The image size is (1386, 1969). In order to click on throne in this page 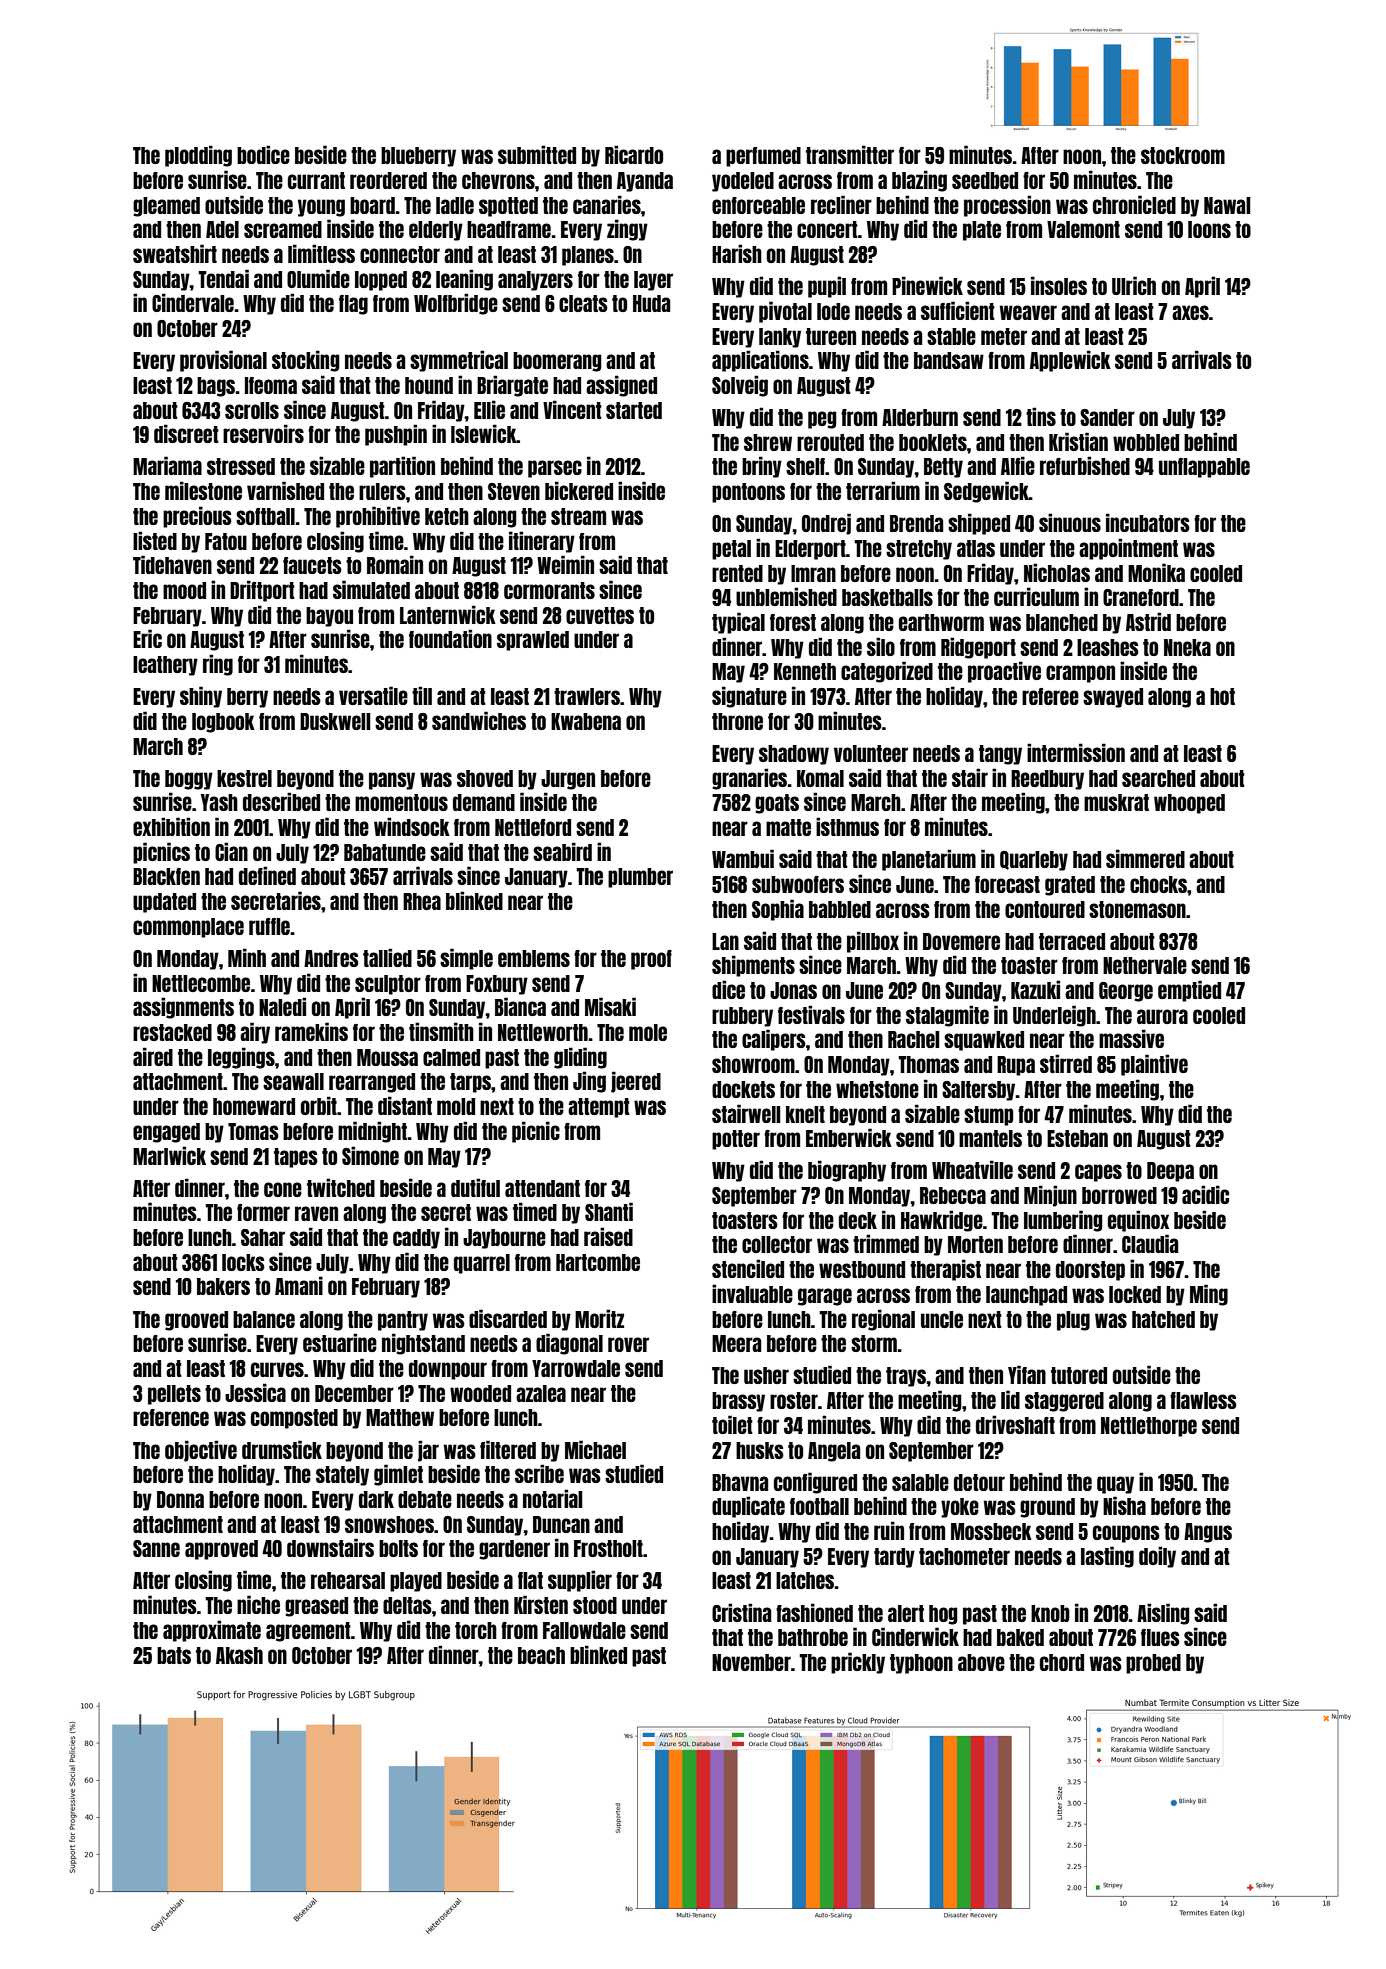, I will do `click(737, 721)`.
